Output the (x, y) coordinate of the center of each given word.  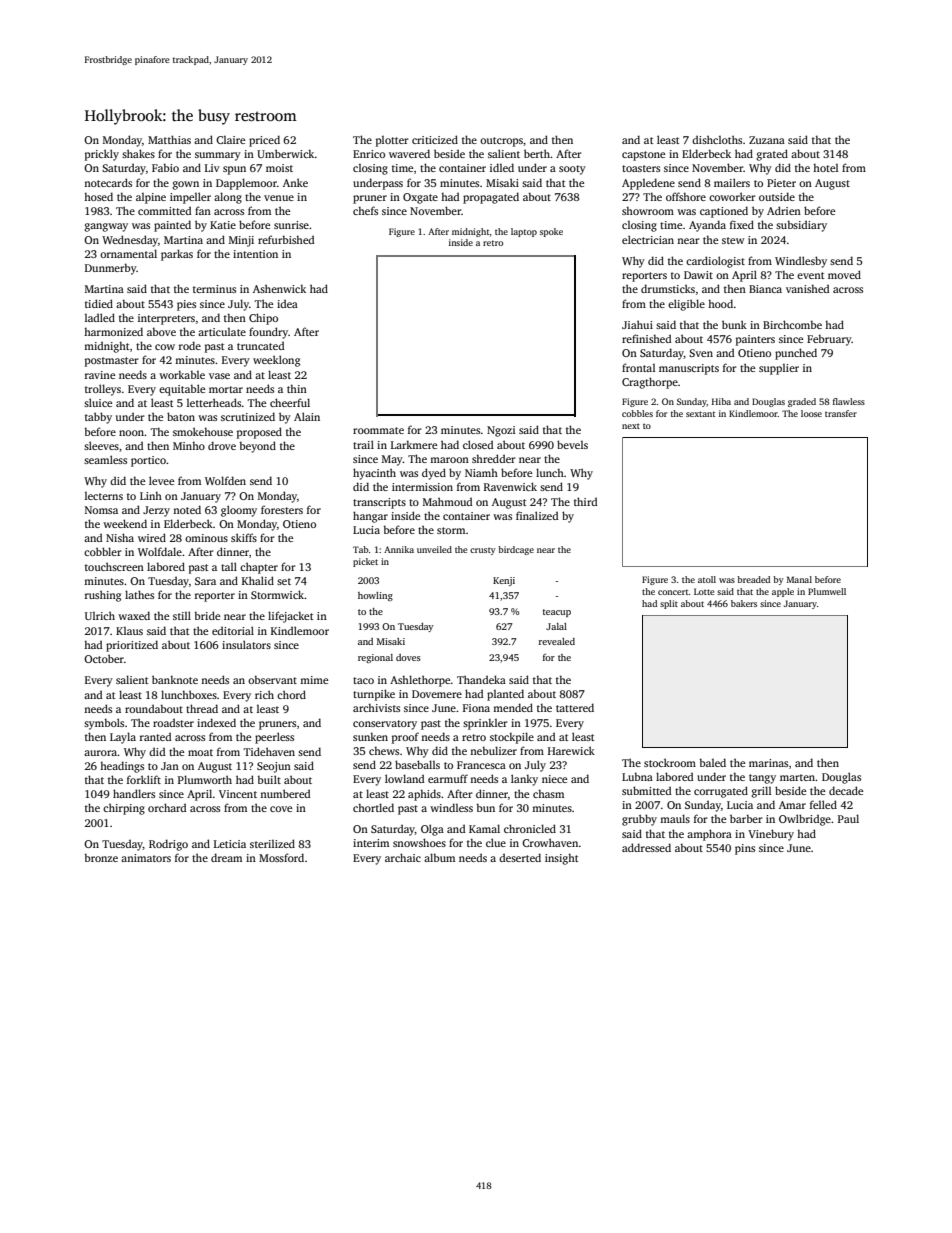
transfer (841, 413)
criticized (435, 139)
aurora (101, 753)
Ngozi (501, 431)
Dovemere (437, 694)
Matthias (169, 139)
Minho (189, 445)
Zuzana (767, 140)
